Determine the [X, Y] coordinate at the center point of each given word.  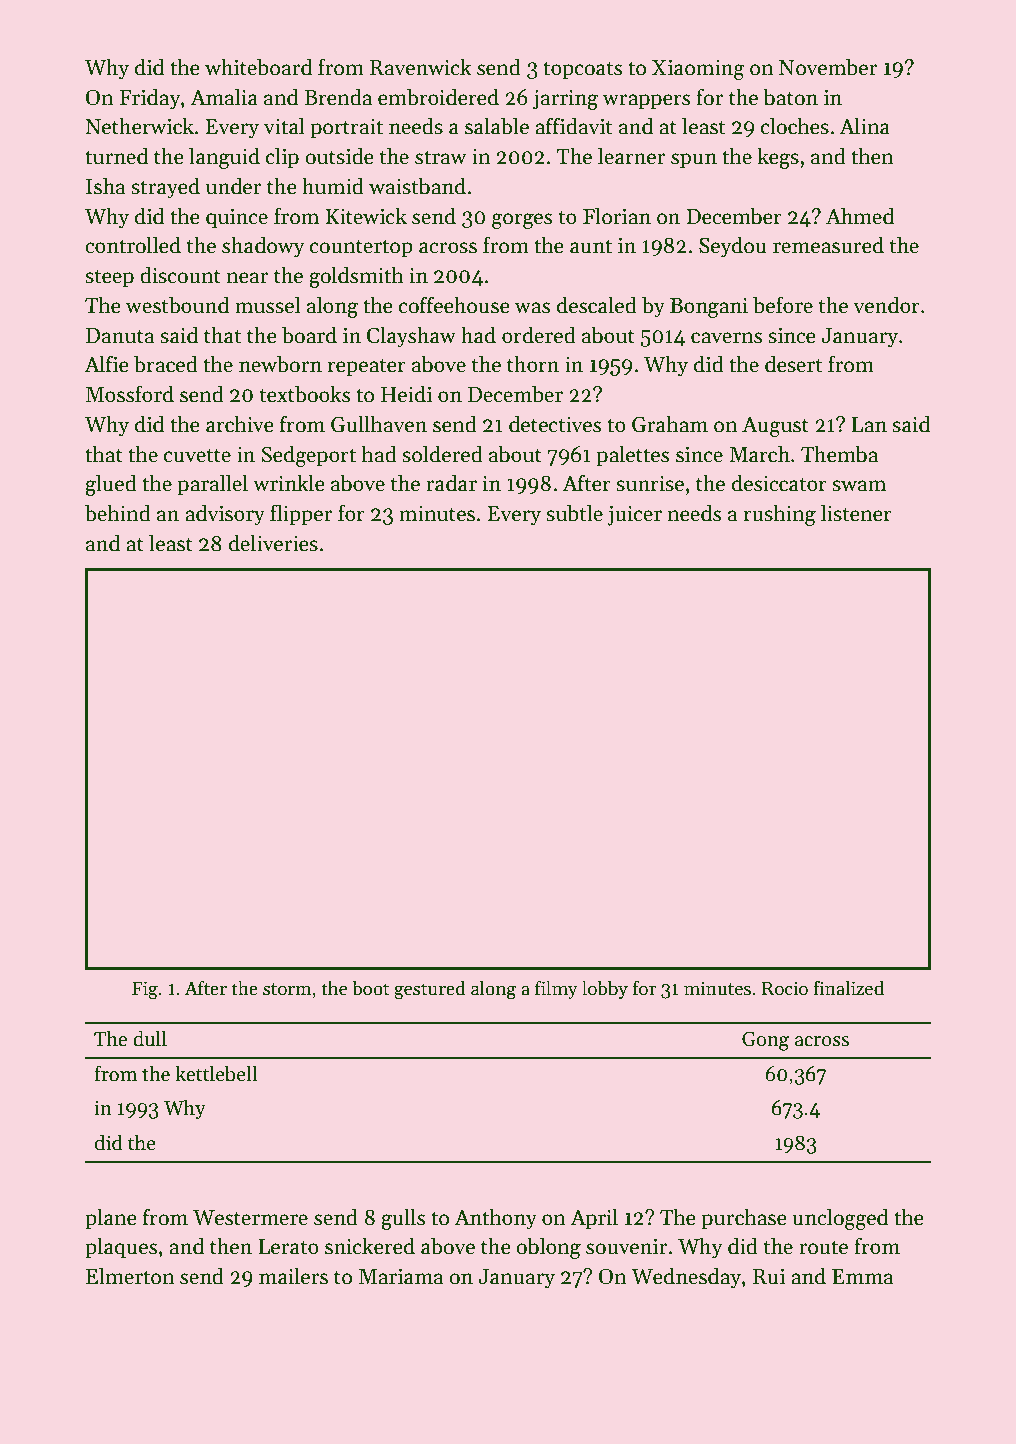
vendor [886, 305]
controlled [133, 245]
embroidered [438, 97]
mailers [293, 1276]
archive [240, 424]
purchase [744, 1219]
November [828, 67]
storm [287, 989]
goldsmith [356, 277]
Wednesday [686, 1278]
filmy [556, 989]
